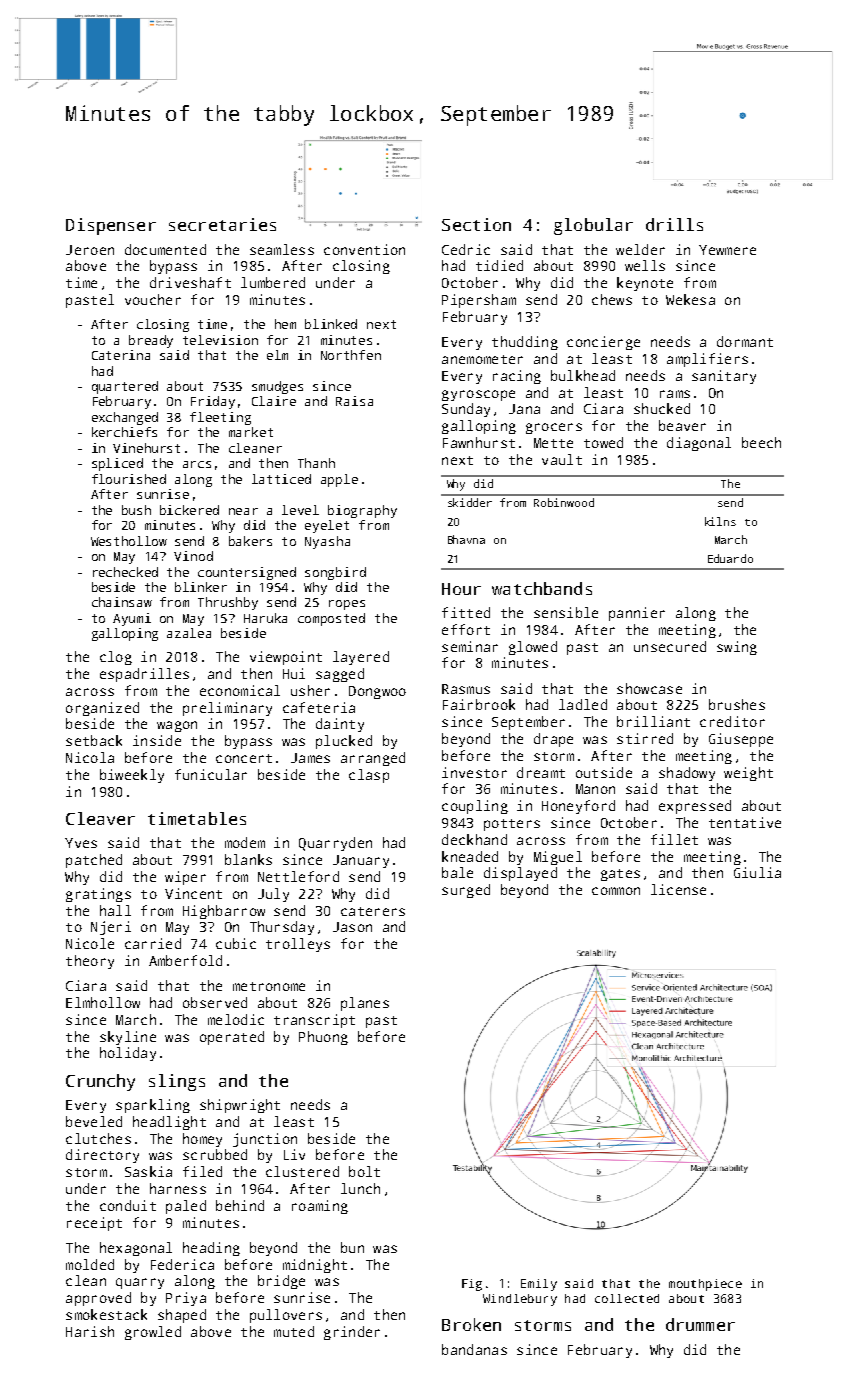 This screenshot has width=849, height=1400. Describe the element at coordinates (364, 249) in the screenshot. I see `convention` at that location.
